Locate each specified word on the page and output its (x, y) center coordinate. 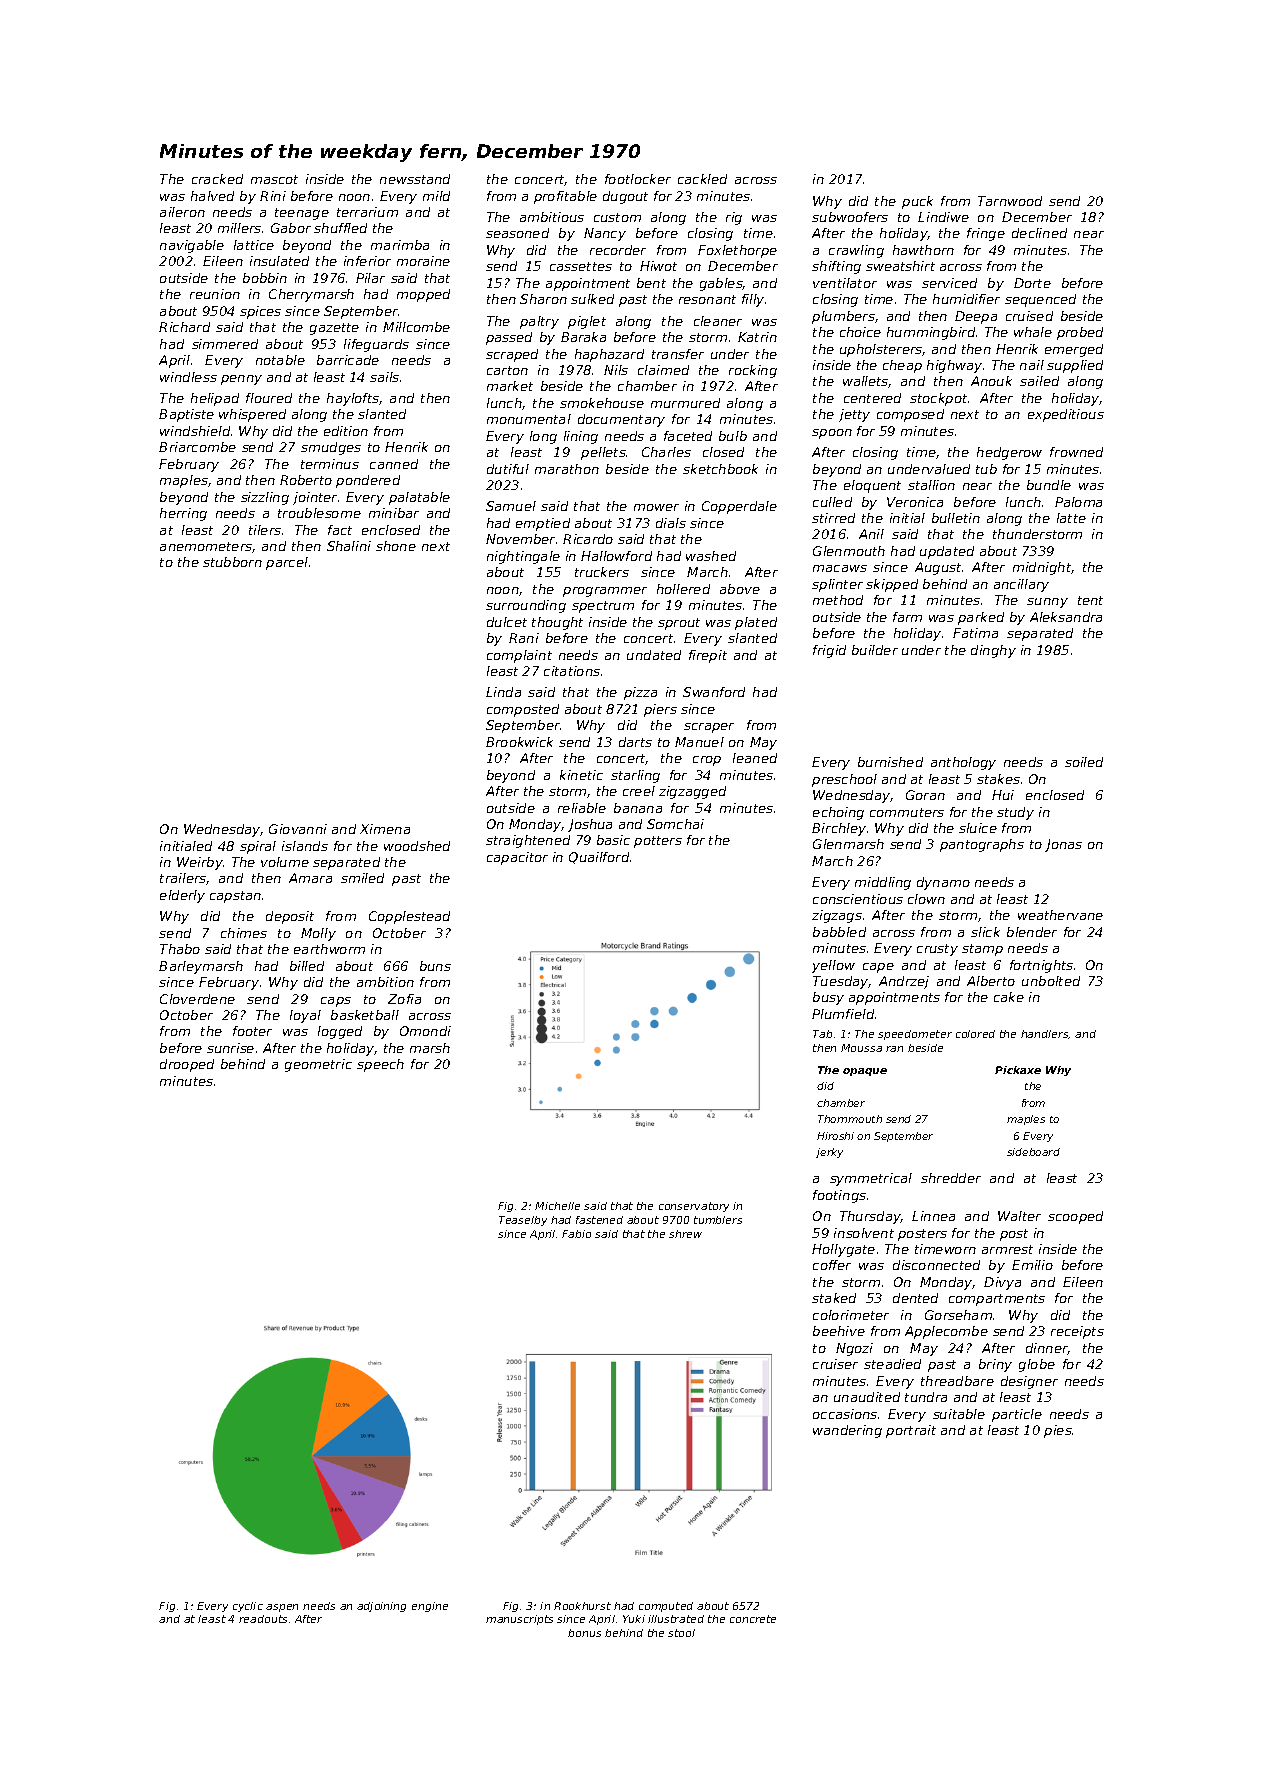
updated (947, 552)
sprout (679, 624)
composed (910, 415)
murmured (685, 403)
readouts (263, 1619)
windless (188, 377)
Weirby (200, 863)
